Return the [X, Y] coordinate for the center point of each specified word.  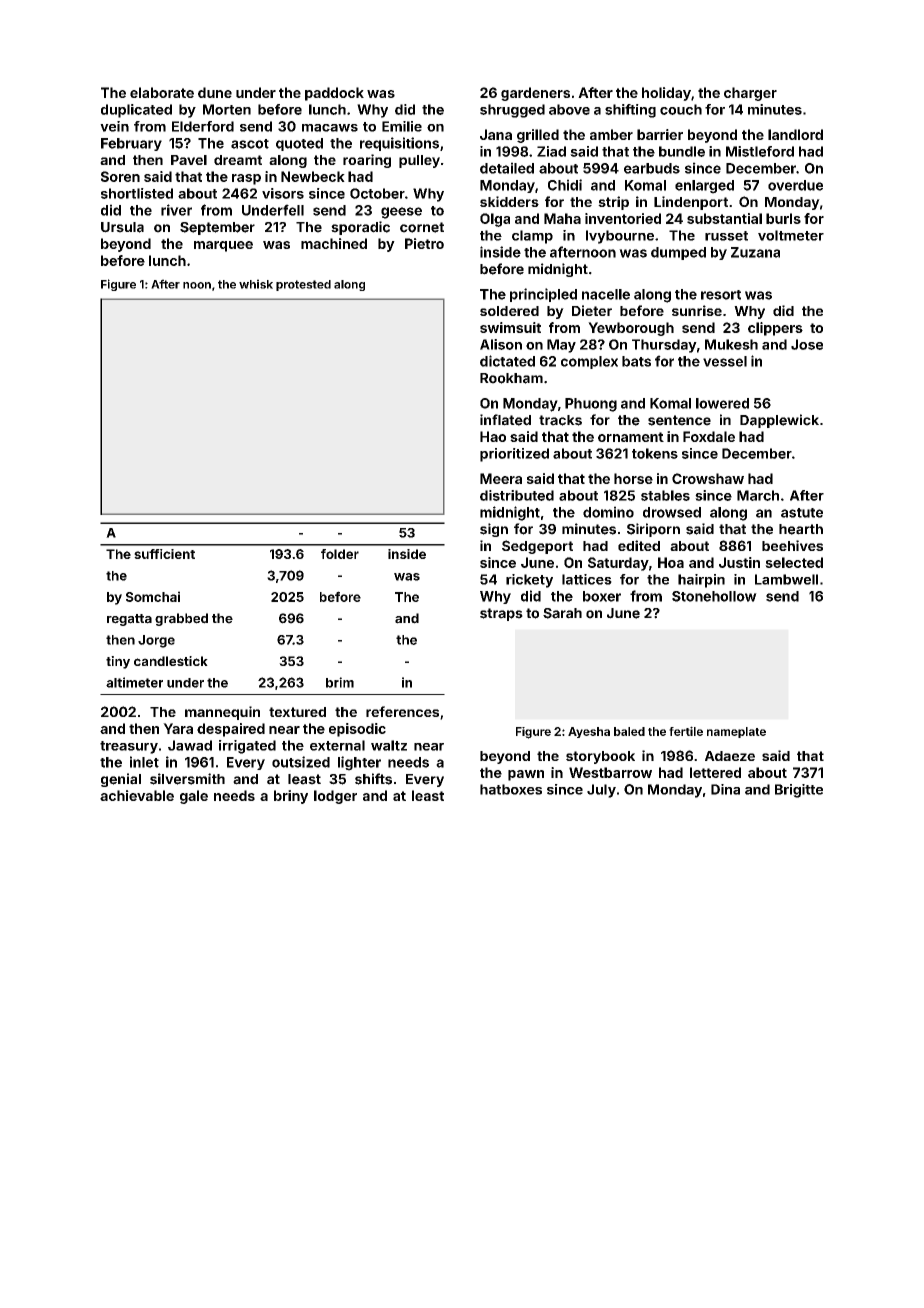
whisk [256, 284]
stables [665, 495]
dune [215, 92]
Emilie [402, 126]
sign [494, 530]
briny [291, 797]
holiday [666, 94]
